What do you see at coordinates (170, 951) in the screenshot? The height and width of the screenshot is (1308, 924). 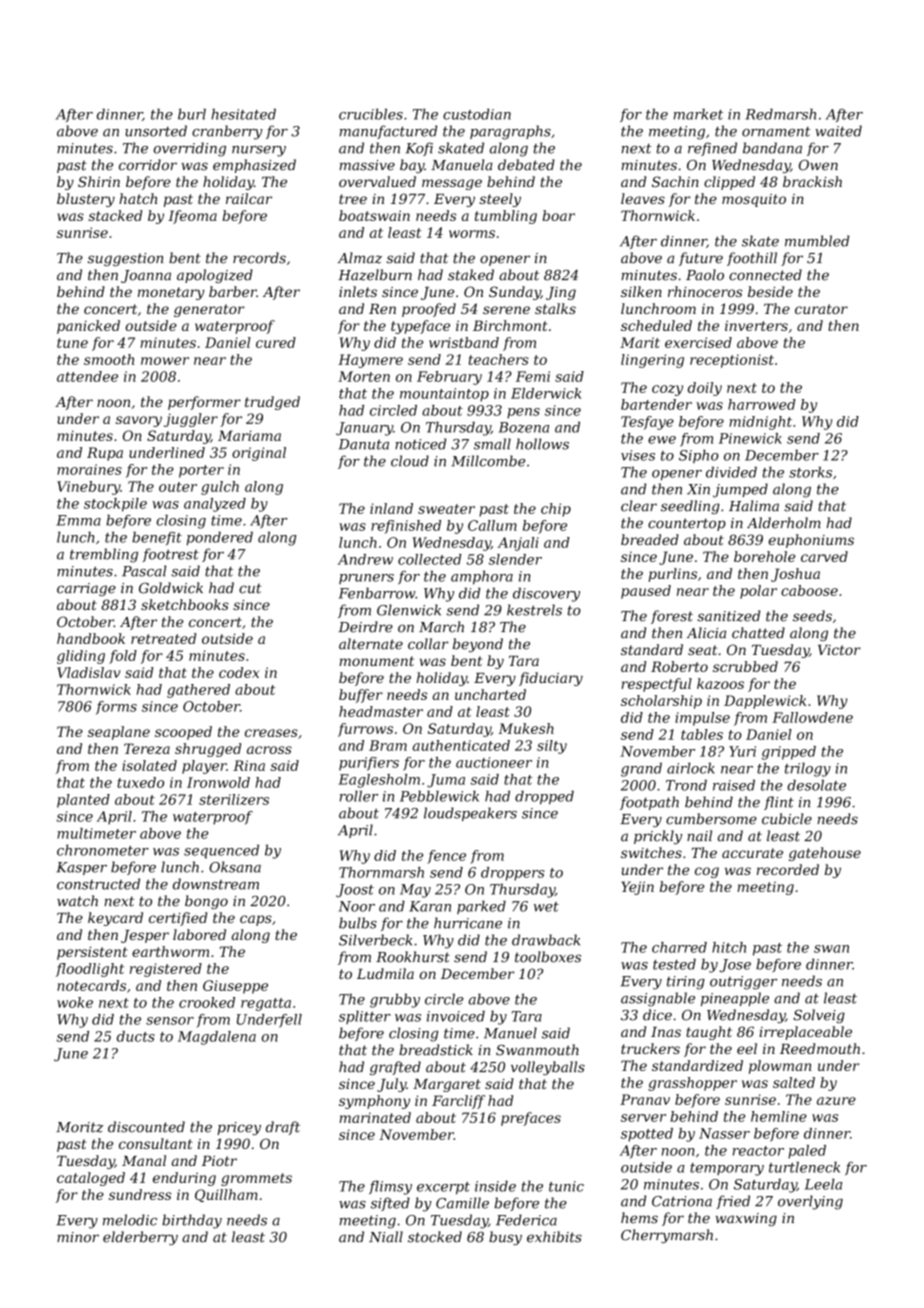 I see `earthworm` at bounding box center [170, 951].
